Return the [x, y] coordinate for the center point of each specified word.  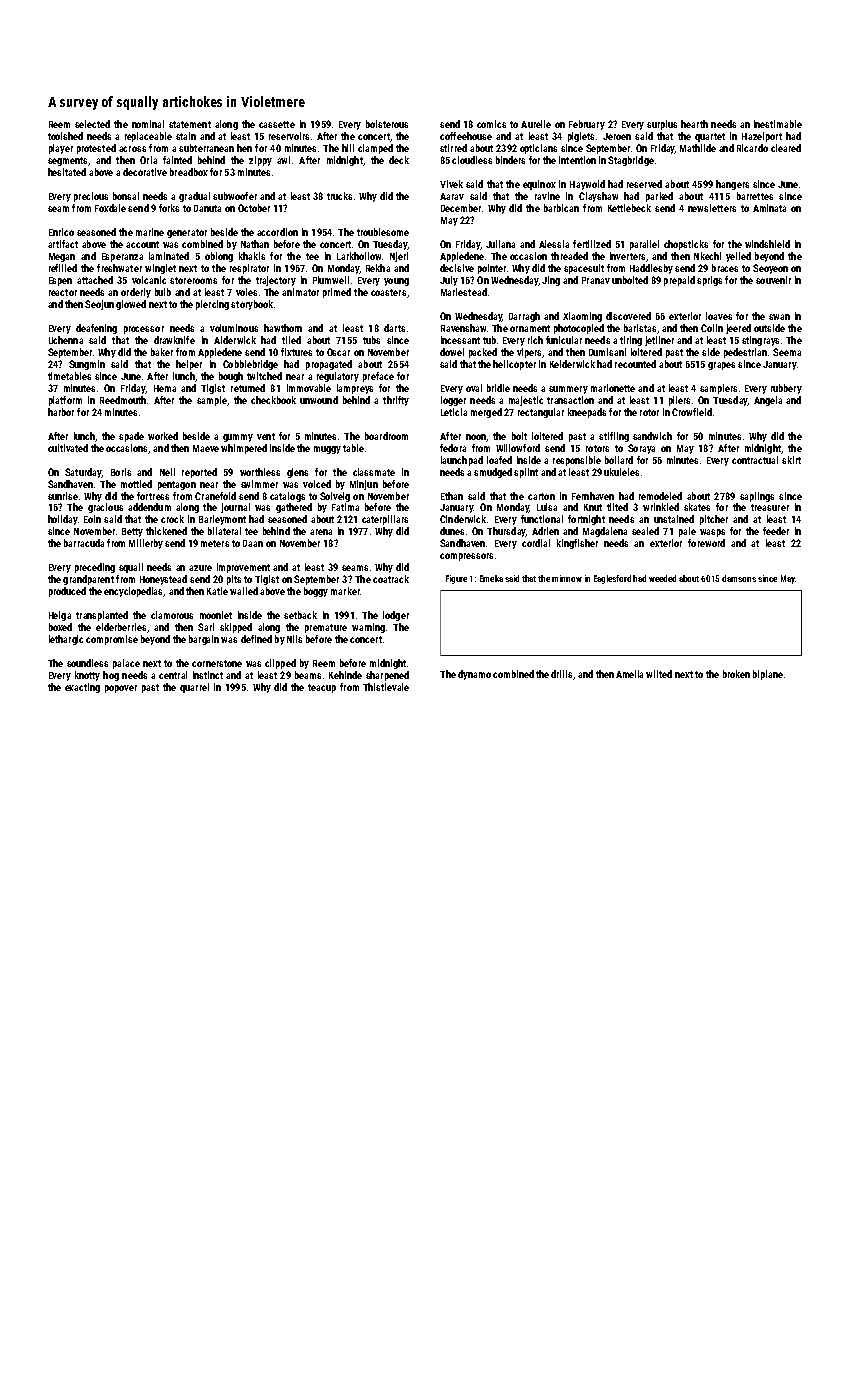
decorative [145, 172]
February [587, 125]
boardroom [386, 436]
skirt [791, 460]
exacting [82, 688]
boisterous [387, 124]
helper [189, 365]
